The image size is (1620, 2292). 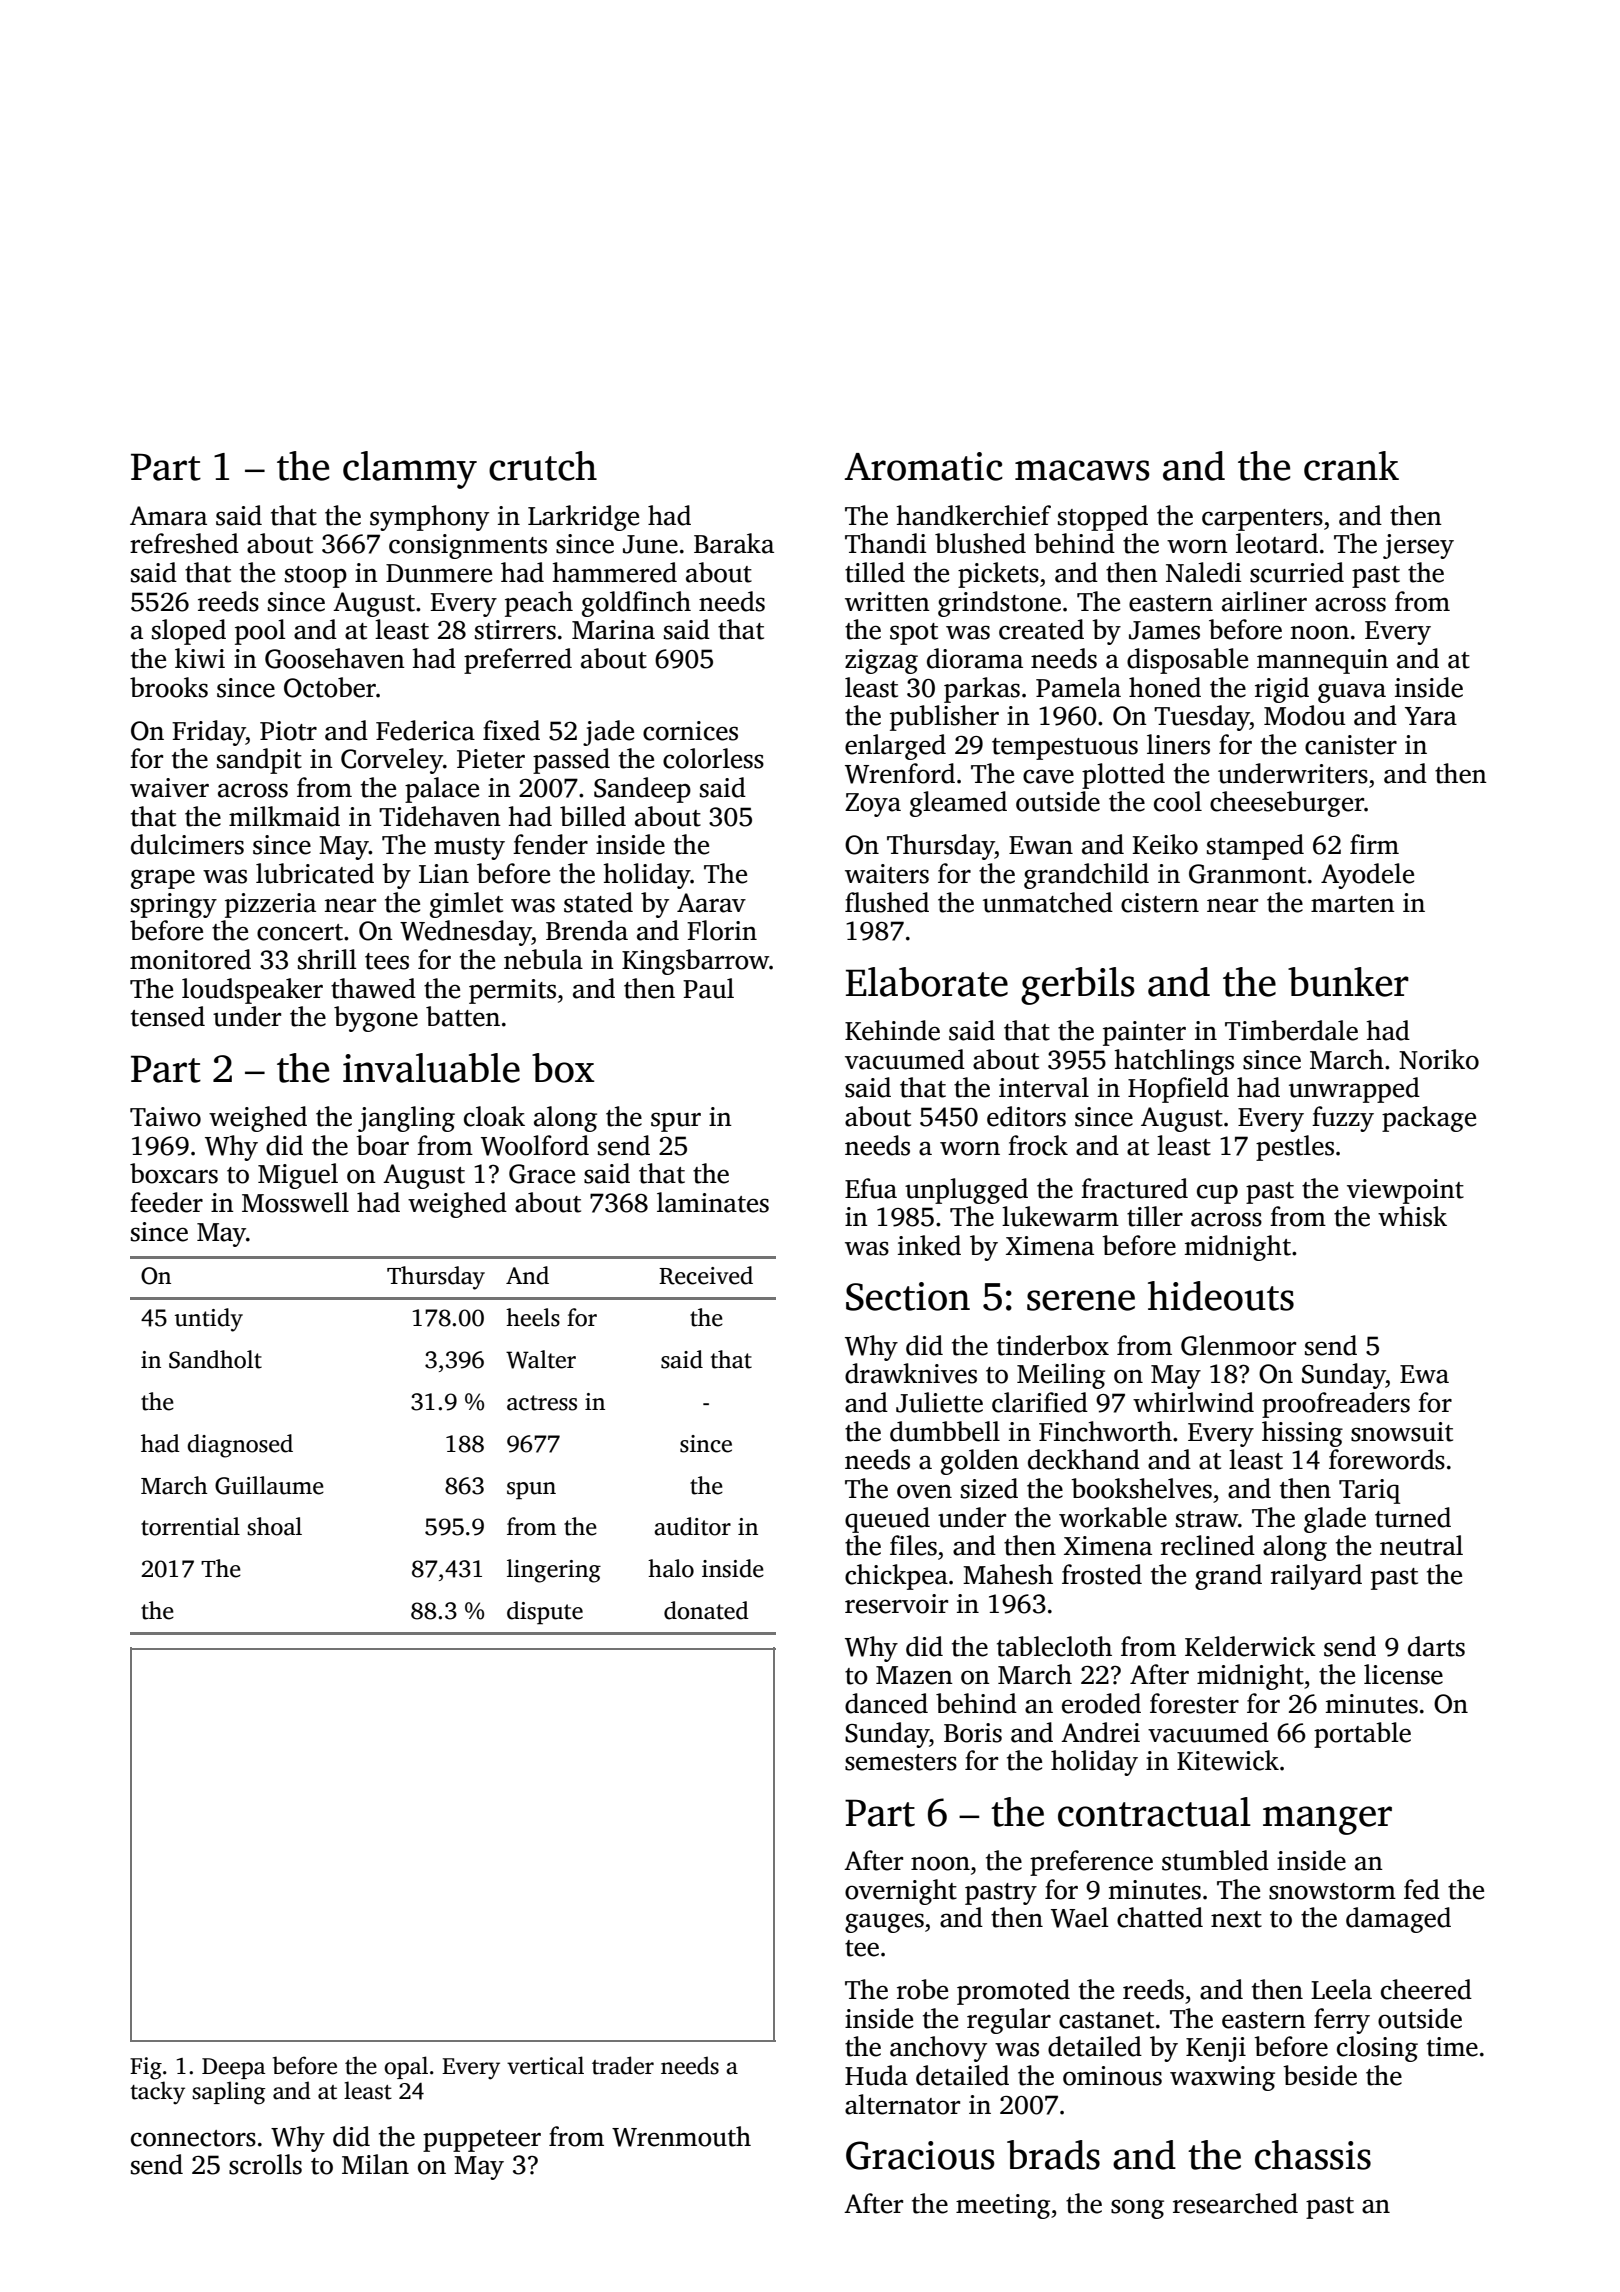 What do you see at coordinates (512, 991) in the screenshot?
I see `permits` at bounding box center [512, 991].
